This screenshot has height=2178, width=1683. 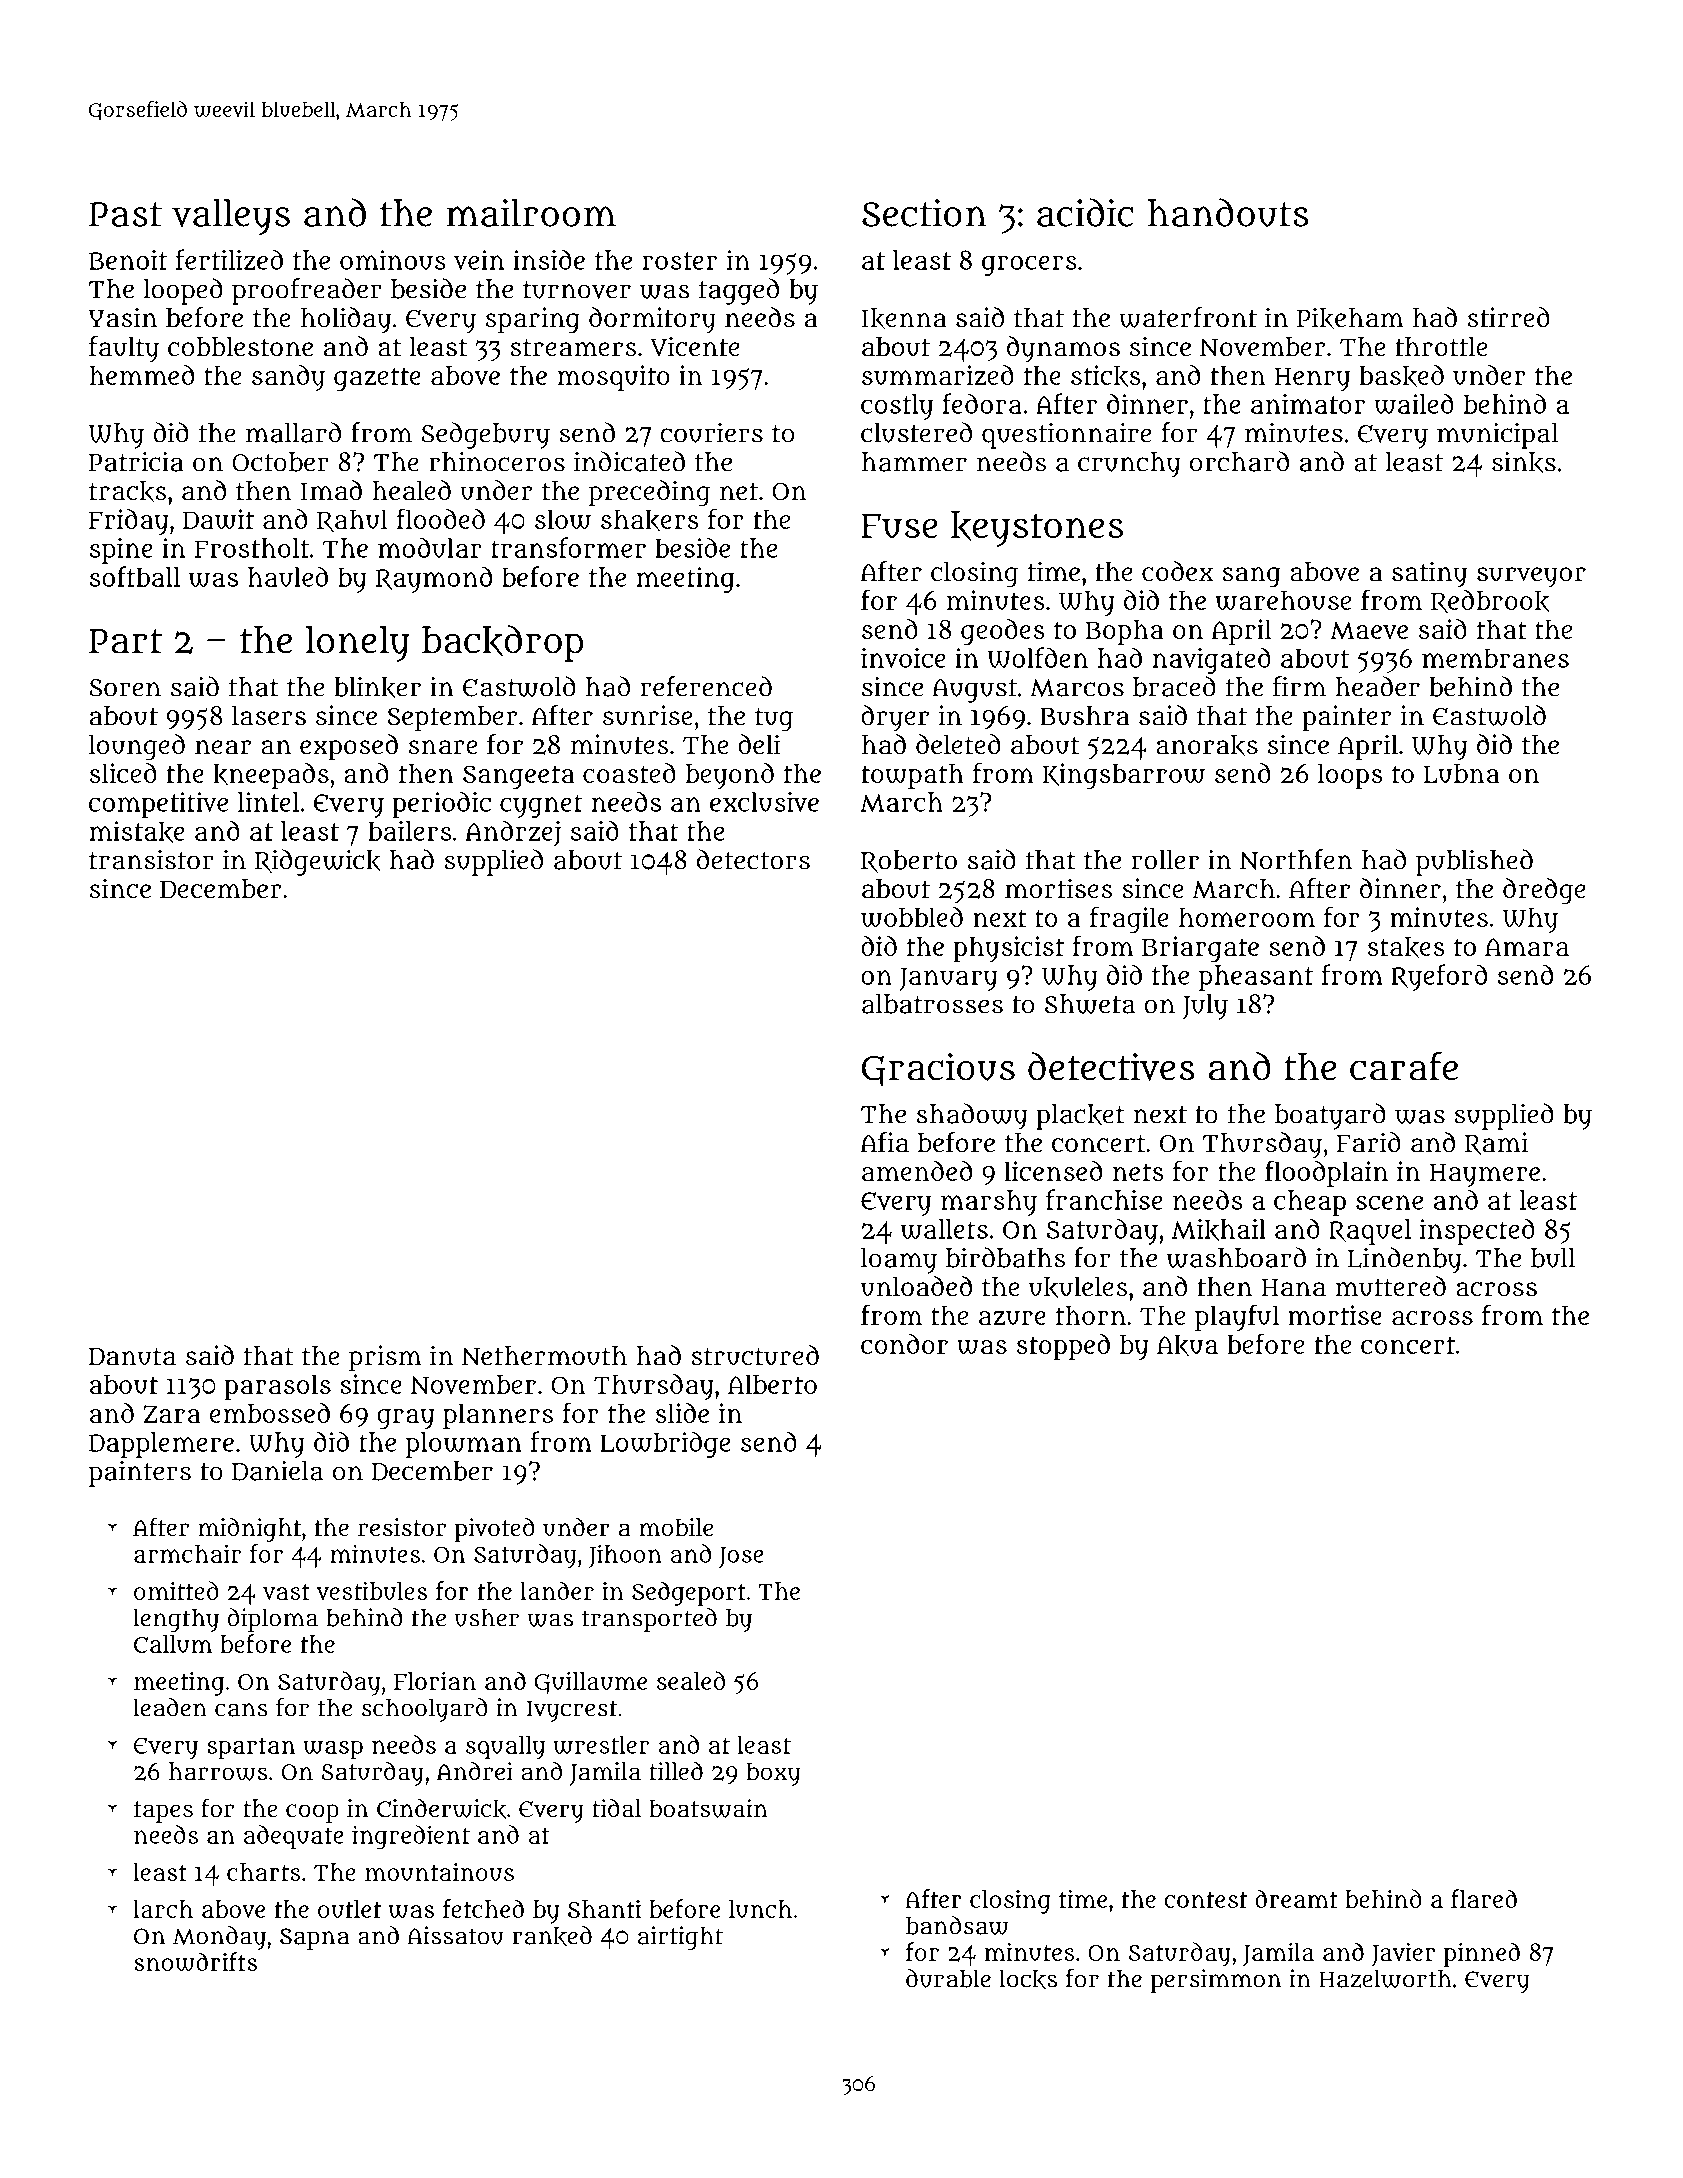 I want to click on Kingsbarrow, so click(x=1123, y=776).
